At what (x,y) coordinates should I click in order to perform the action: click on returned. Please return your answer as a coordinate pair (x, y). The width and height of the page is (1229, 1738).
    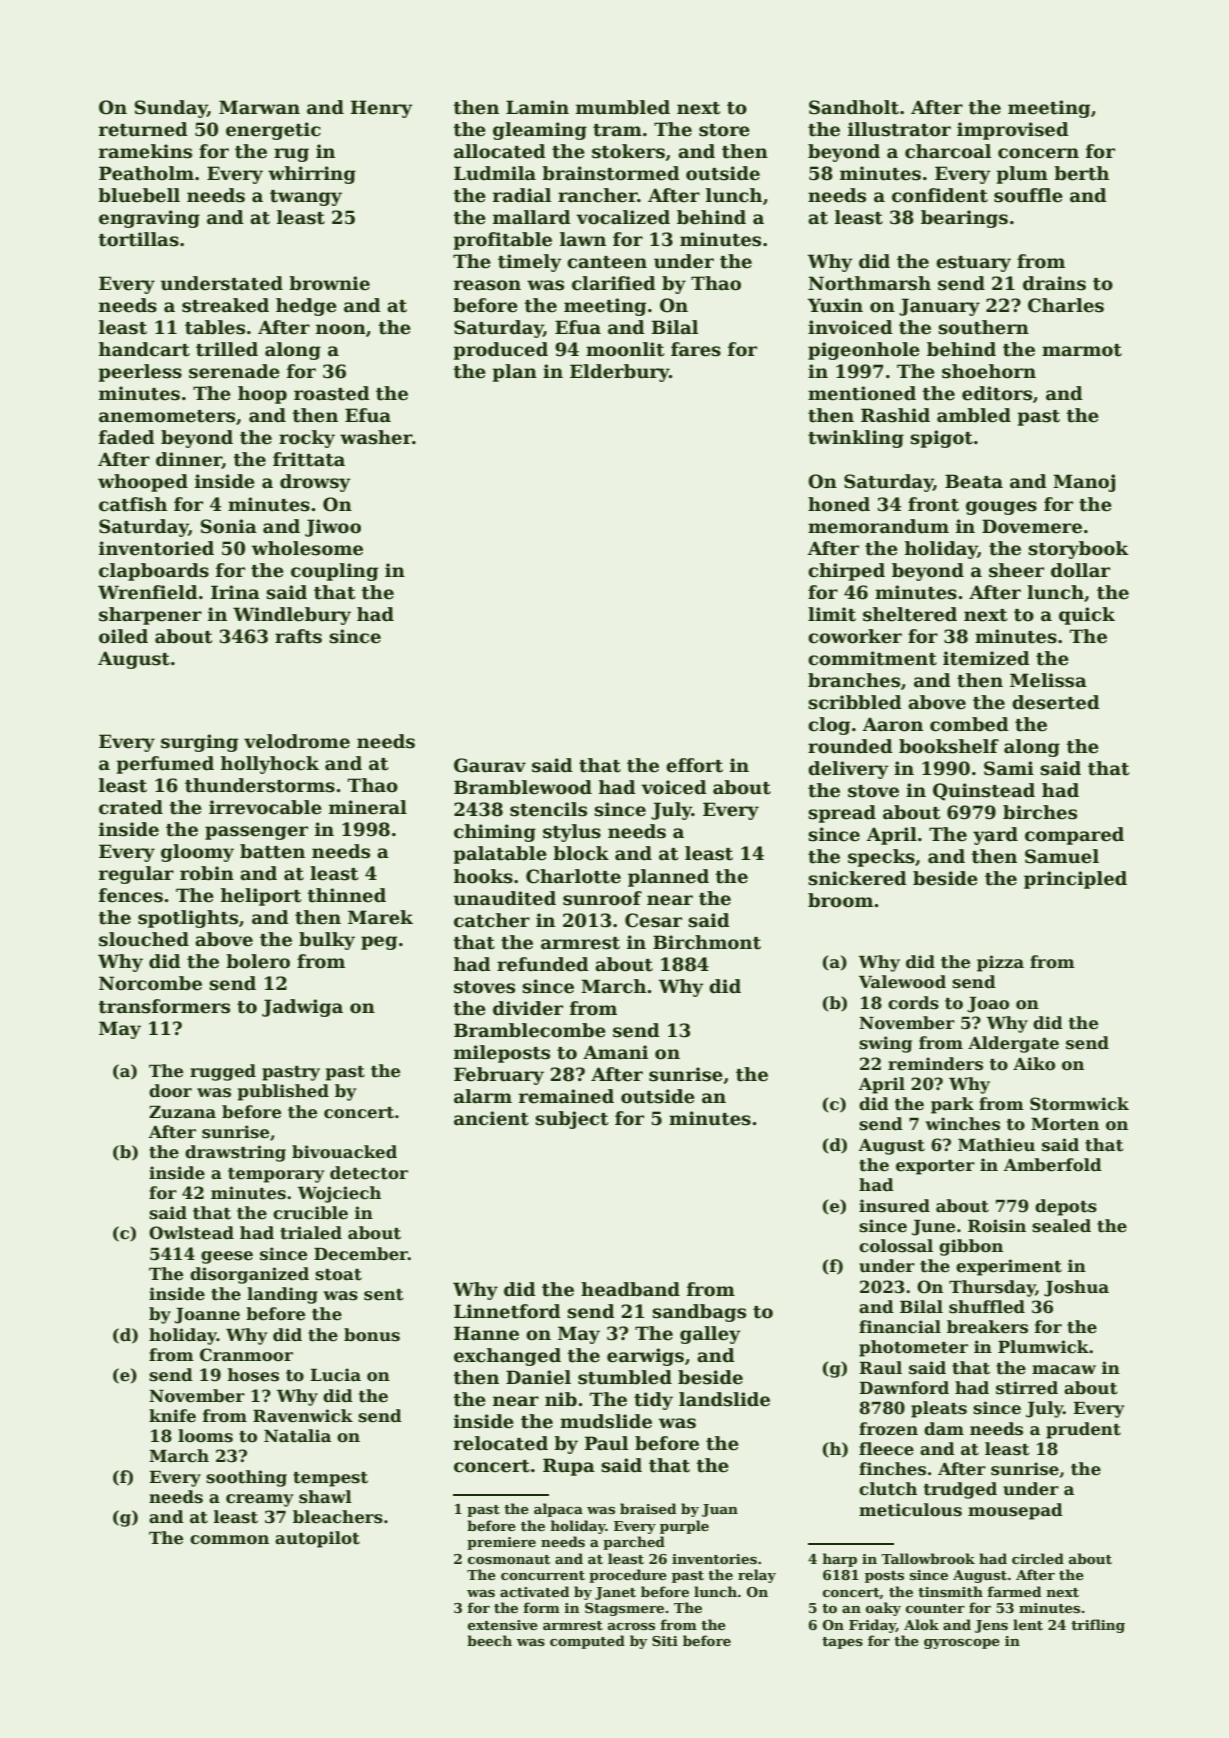
    Looking at the image, I should click on (143, 129).
